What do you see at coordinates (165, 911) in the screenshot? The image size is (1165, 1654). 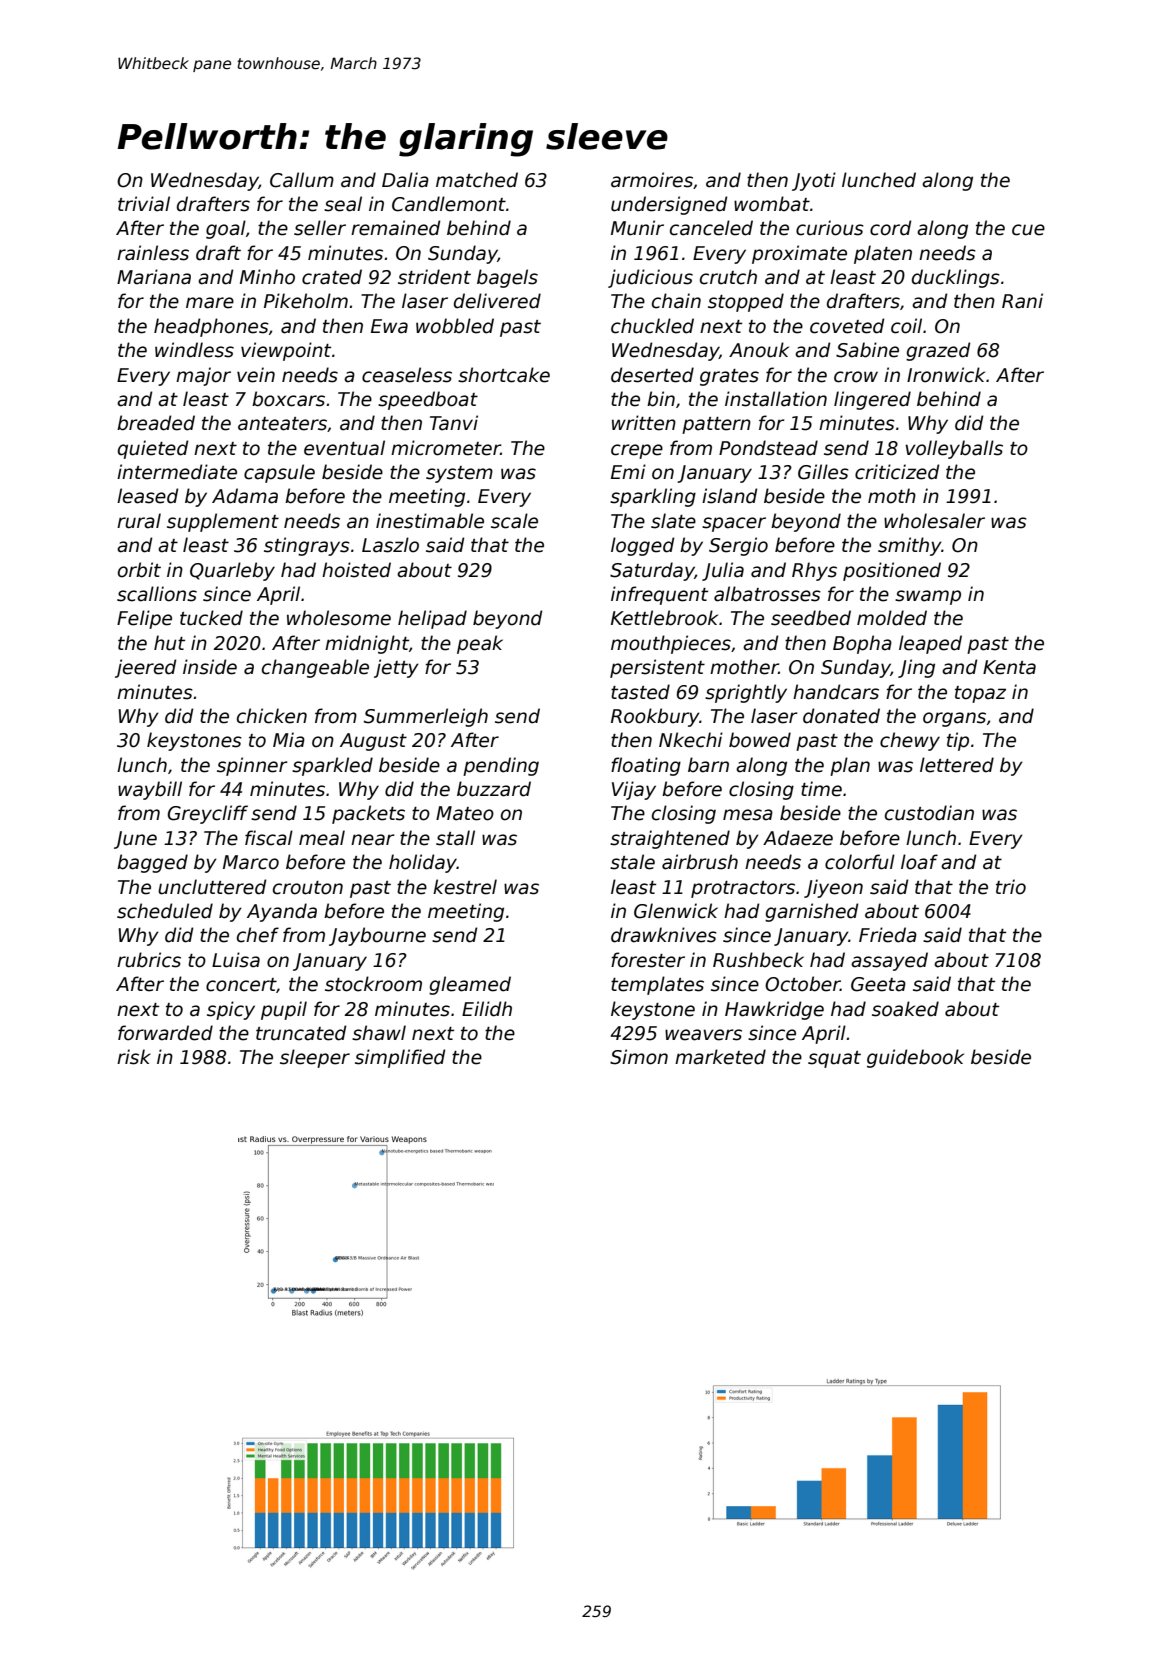 I see `scheduled` at bounding box center [165, 911].
